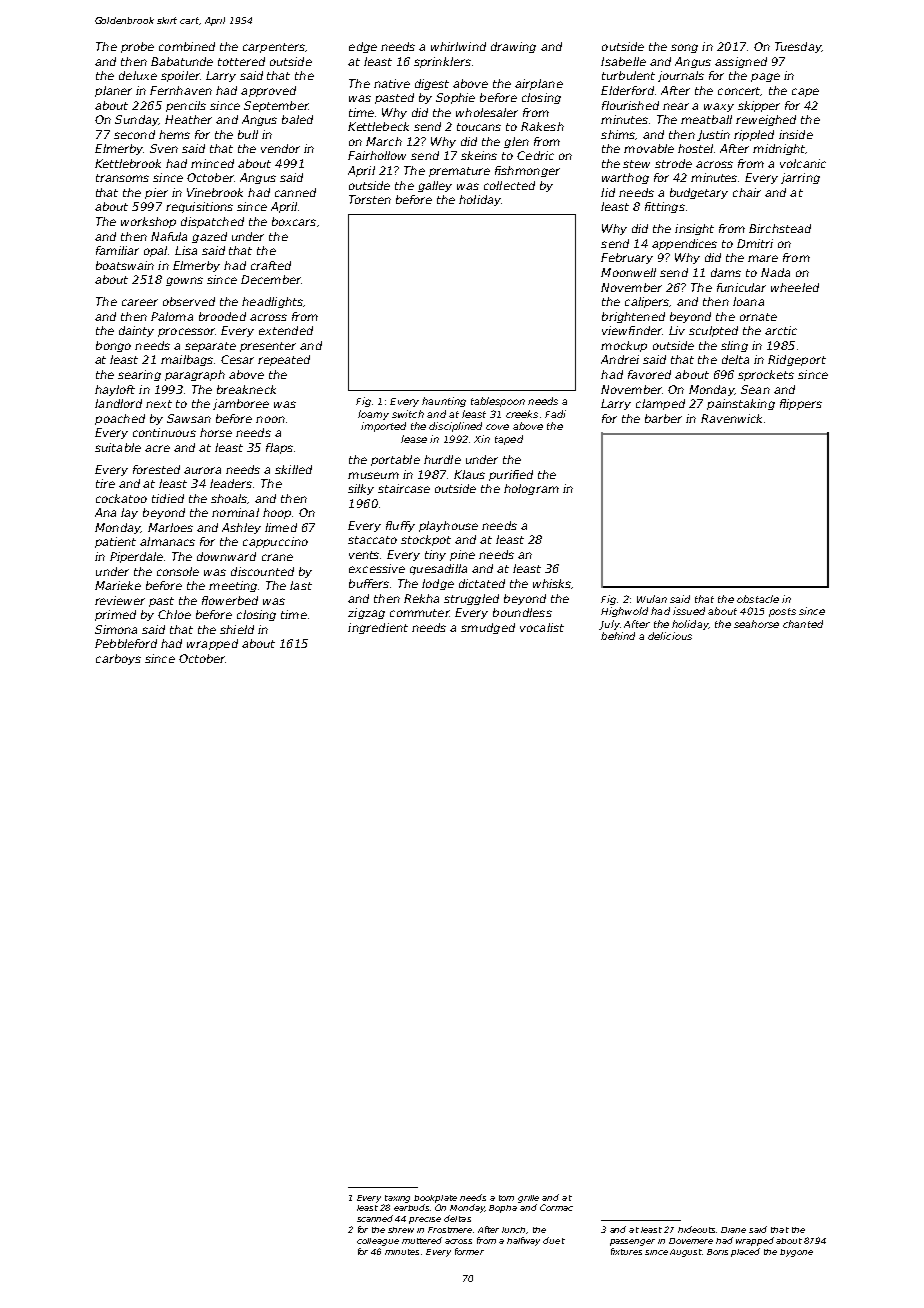 This screenshot has height=1308, width=924. What do you see at coordinates (628, 272) in the screenshot?
I see `Moonwell` at bounding box center [628, 272].
